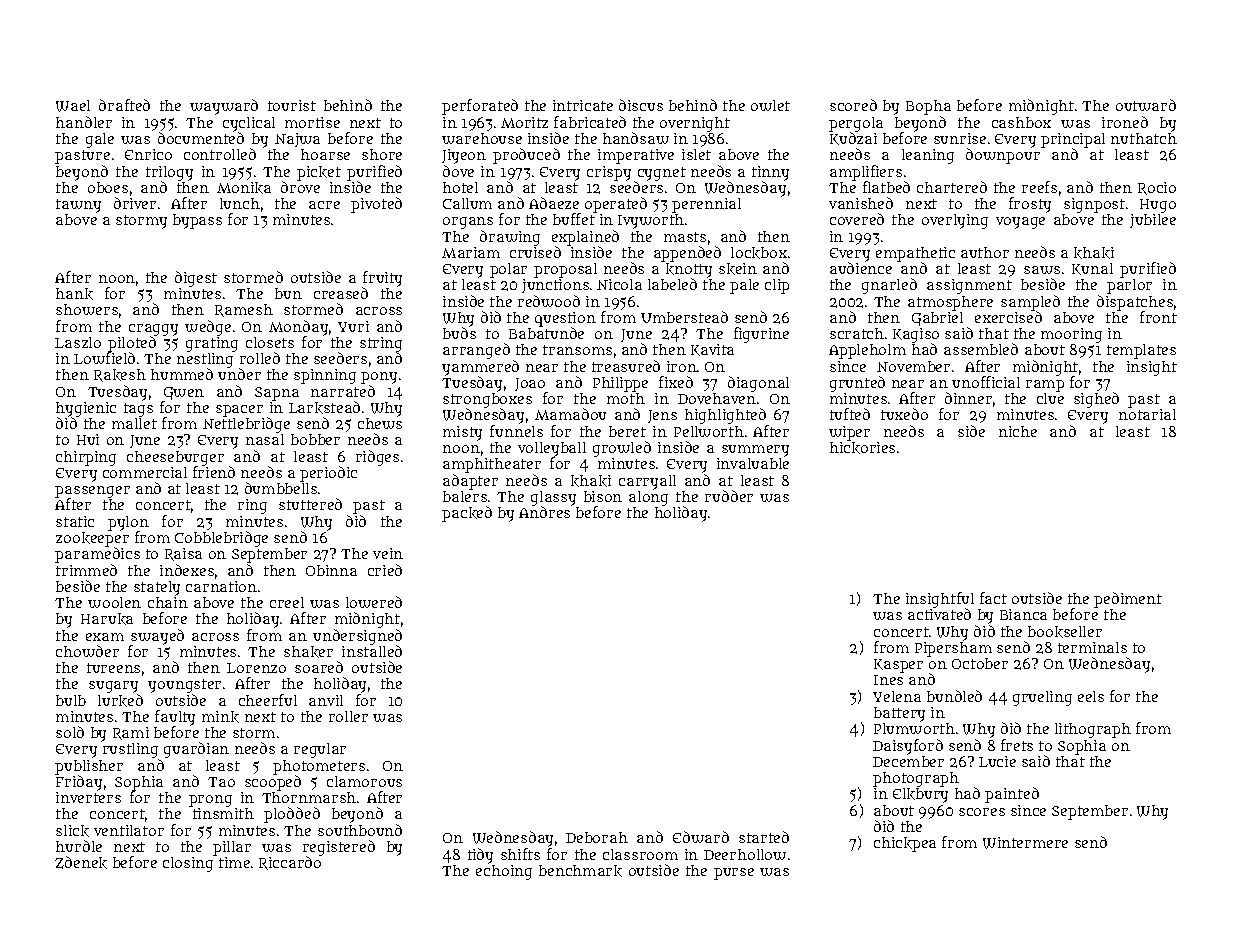  What do you see at coordinates (86, 458) in the screenshot?
I see `chirping` at bounding box center [86, 458].
